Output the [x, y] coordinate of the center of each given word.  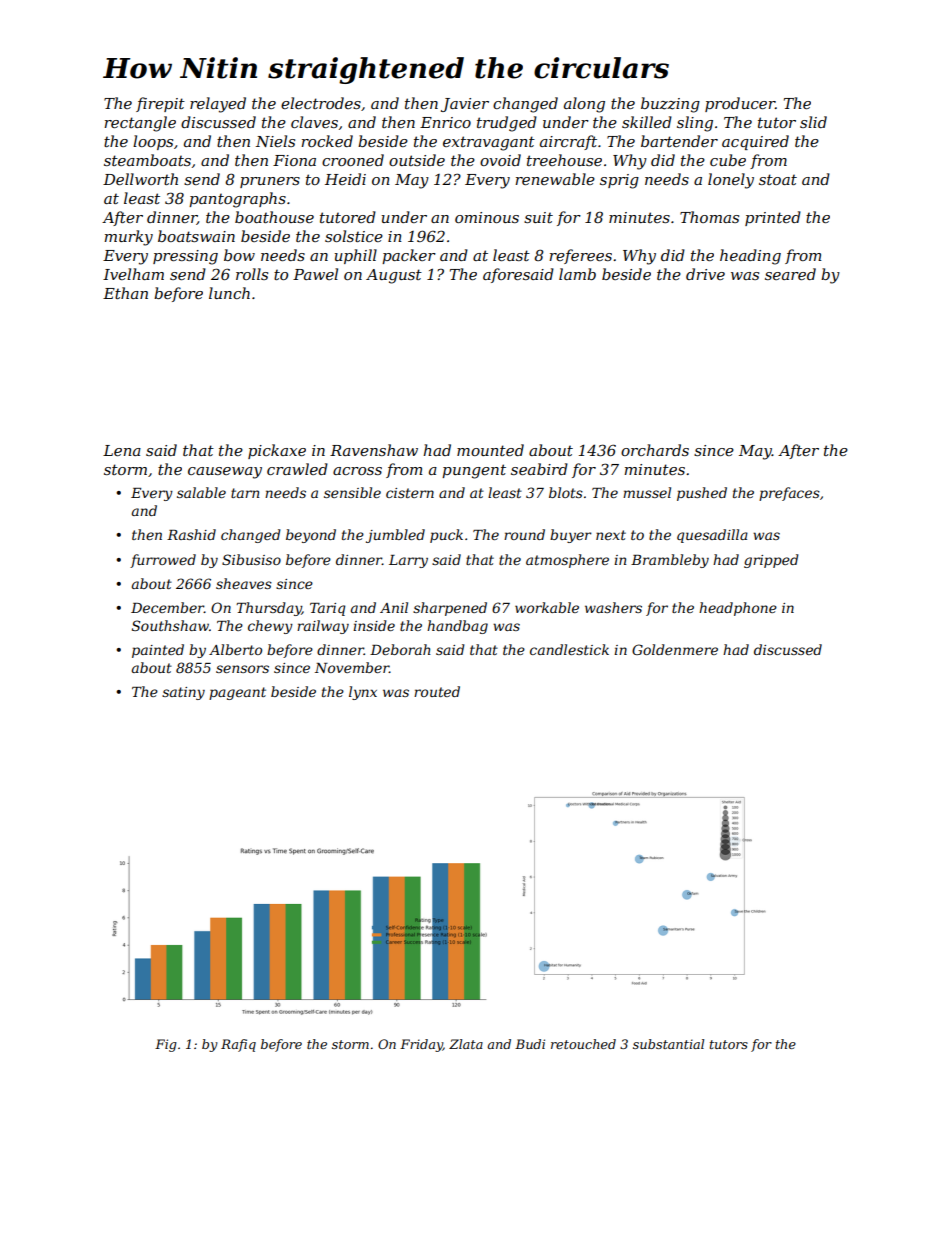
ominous [487, 217]
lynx [363, 693]
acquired [755, 142]
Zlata [466, 1044]
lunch [229, 293]
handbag [457, 627]
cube [728, 160]
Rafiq [238, 1045]
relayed [218, 105]
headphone [738, 609]
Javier [465, 105]
